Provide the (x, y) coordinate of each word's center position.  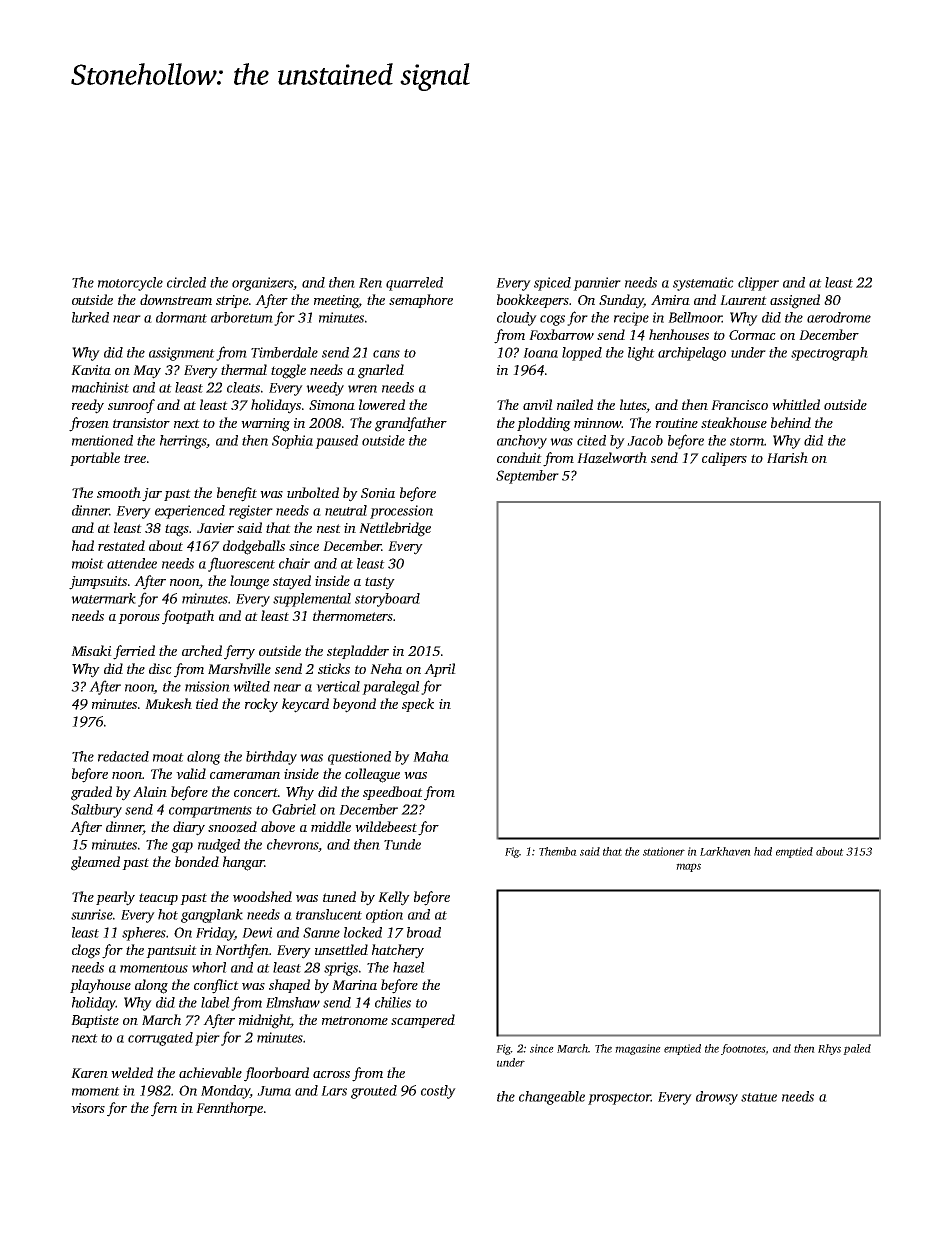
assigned (795, 301)
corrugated (160, 1039)
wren (362, 389)
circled (186, 282)
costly (438, 1092)
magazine (638, 1049)
